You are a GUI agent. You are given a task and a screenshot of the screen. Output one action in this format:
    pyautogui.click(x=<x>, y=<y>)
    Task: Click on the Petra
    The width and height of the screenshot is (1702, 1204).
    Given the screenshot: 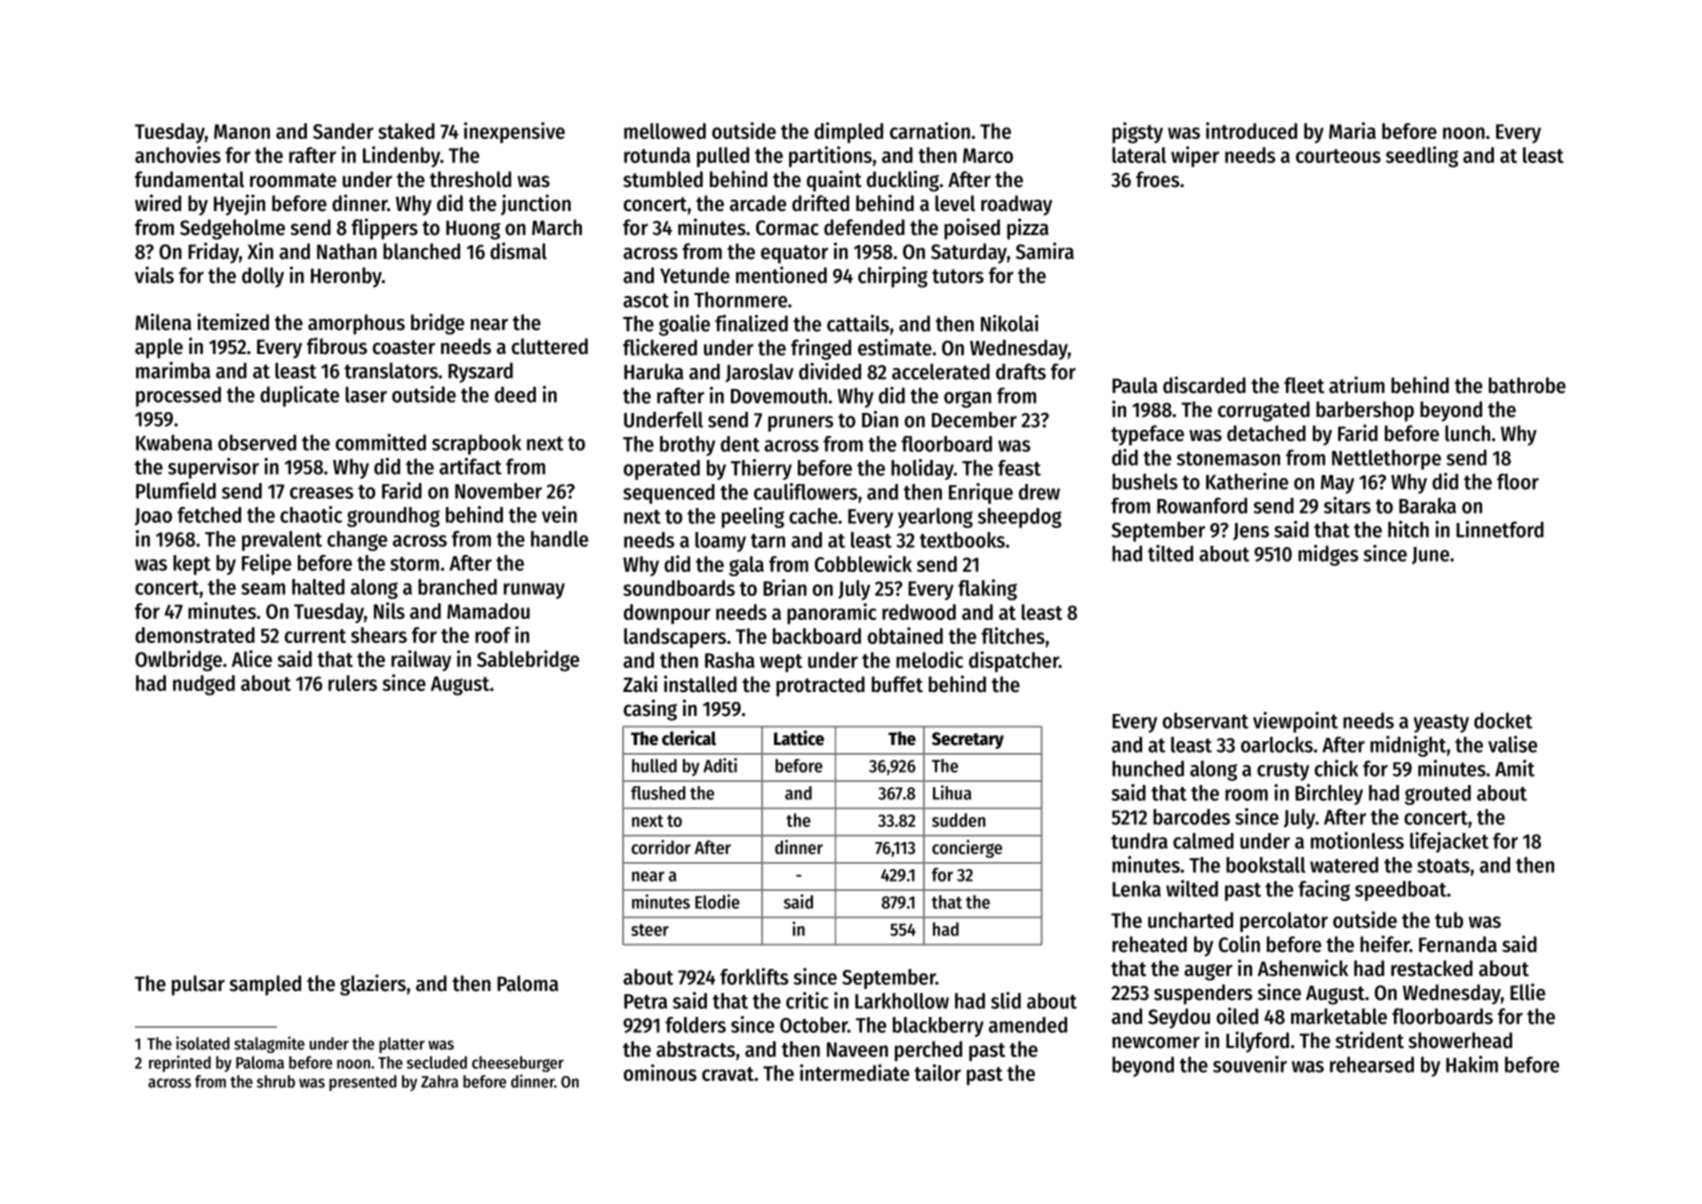 What is the action you would take?
    pyautogui.click(x=645, y=1001)
